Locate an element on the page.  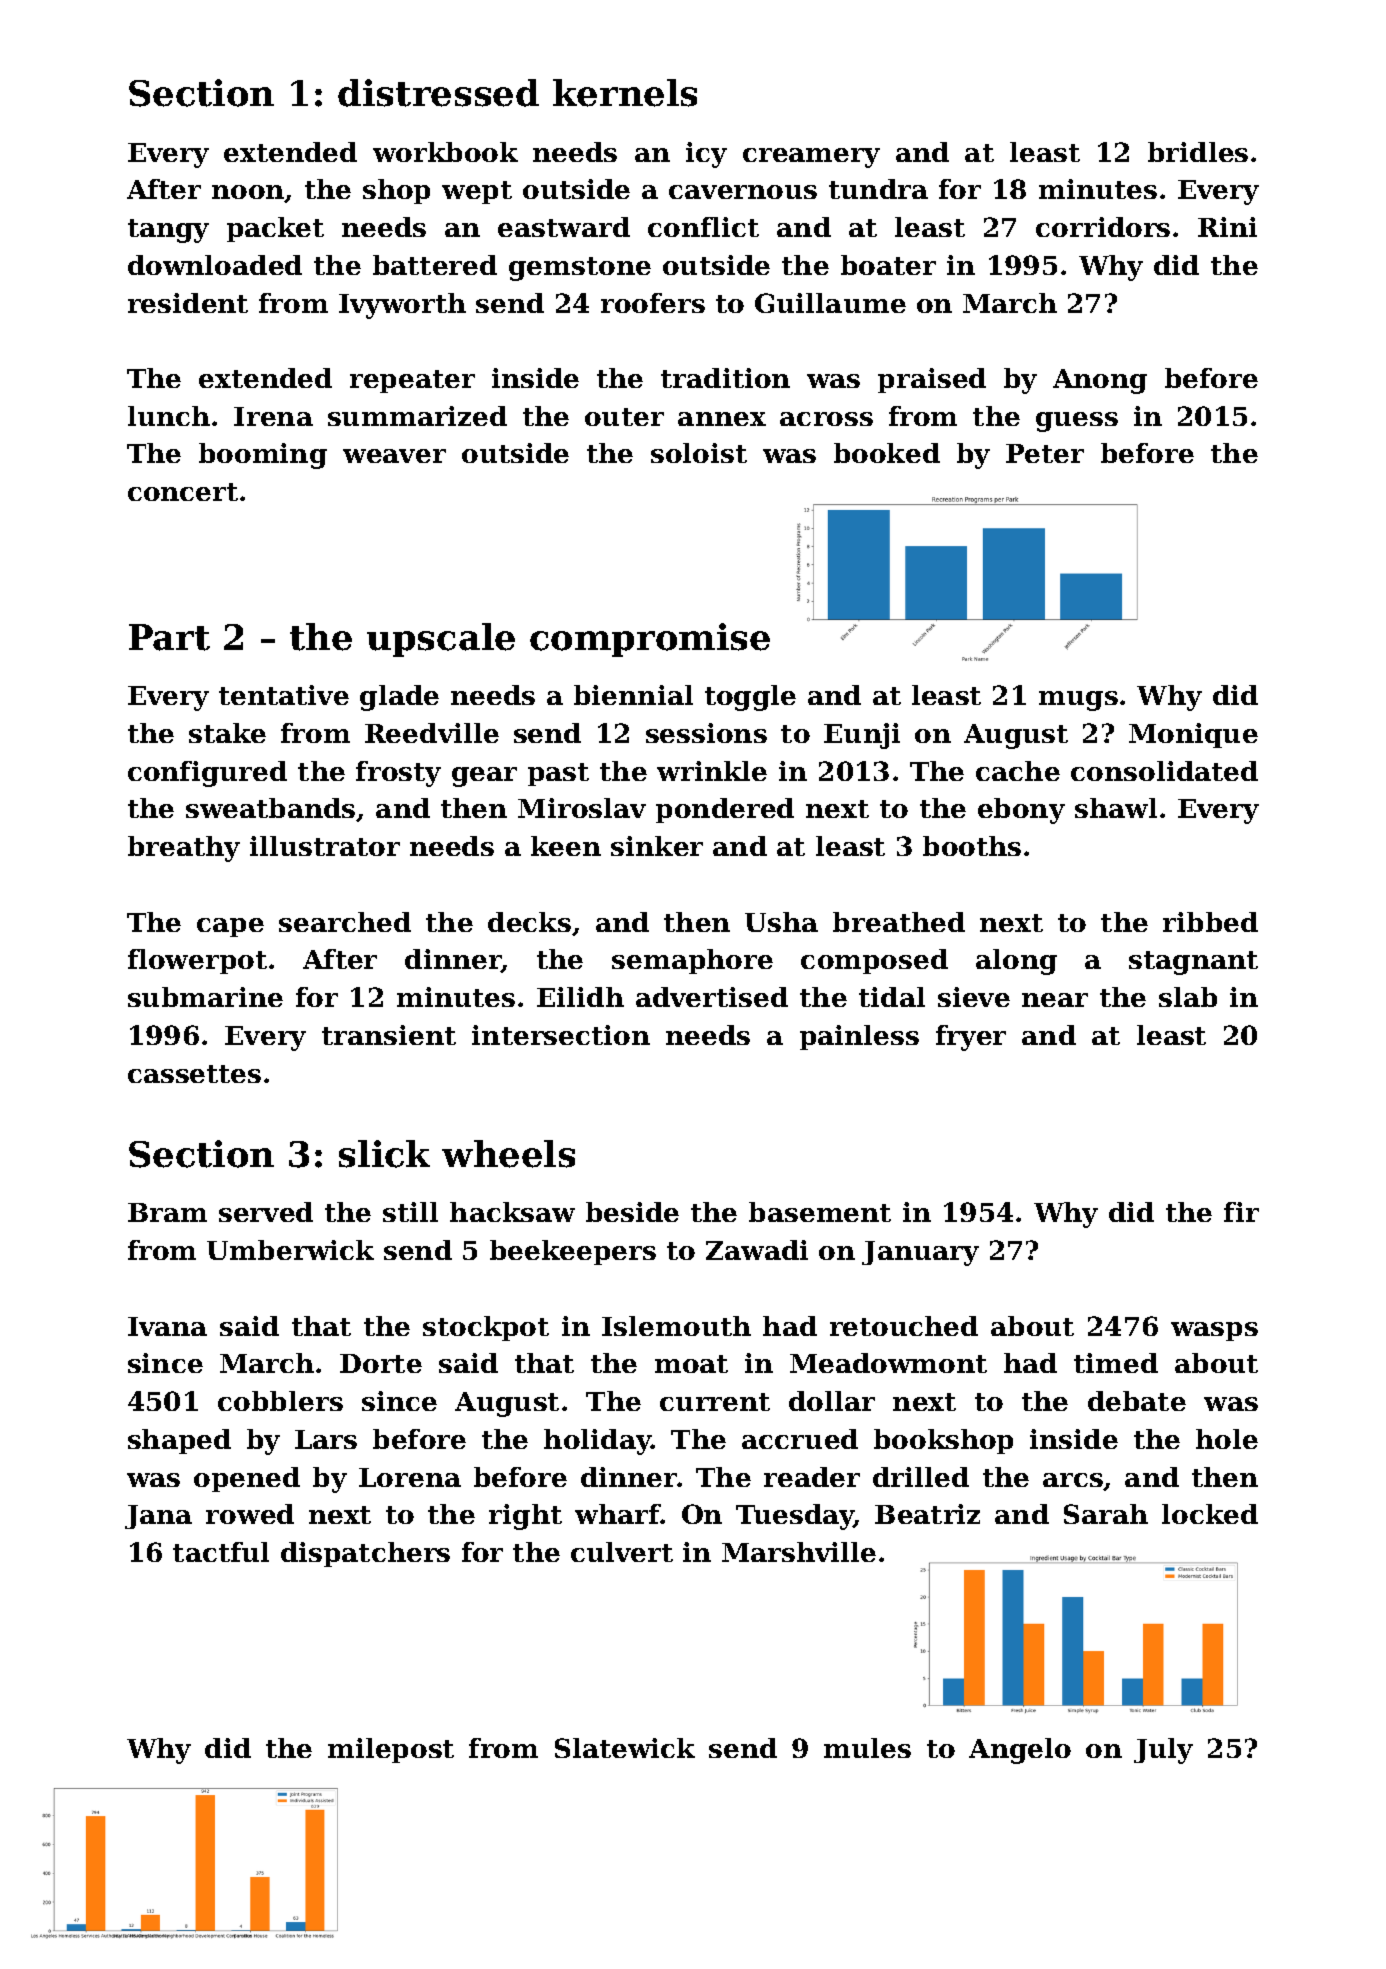
Slatewick is located at coordinates (625, 1748).
